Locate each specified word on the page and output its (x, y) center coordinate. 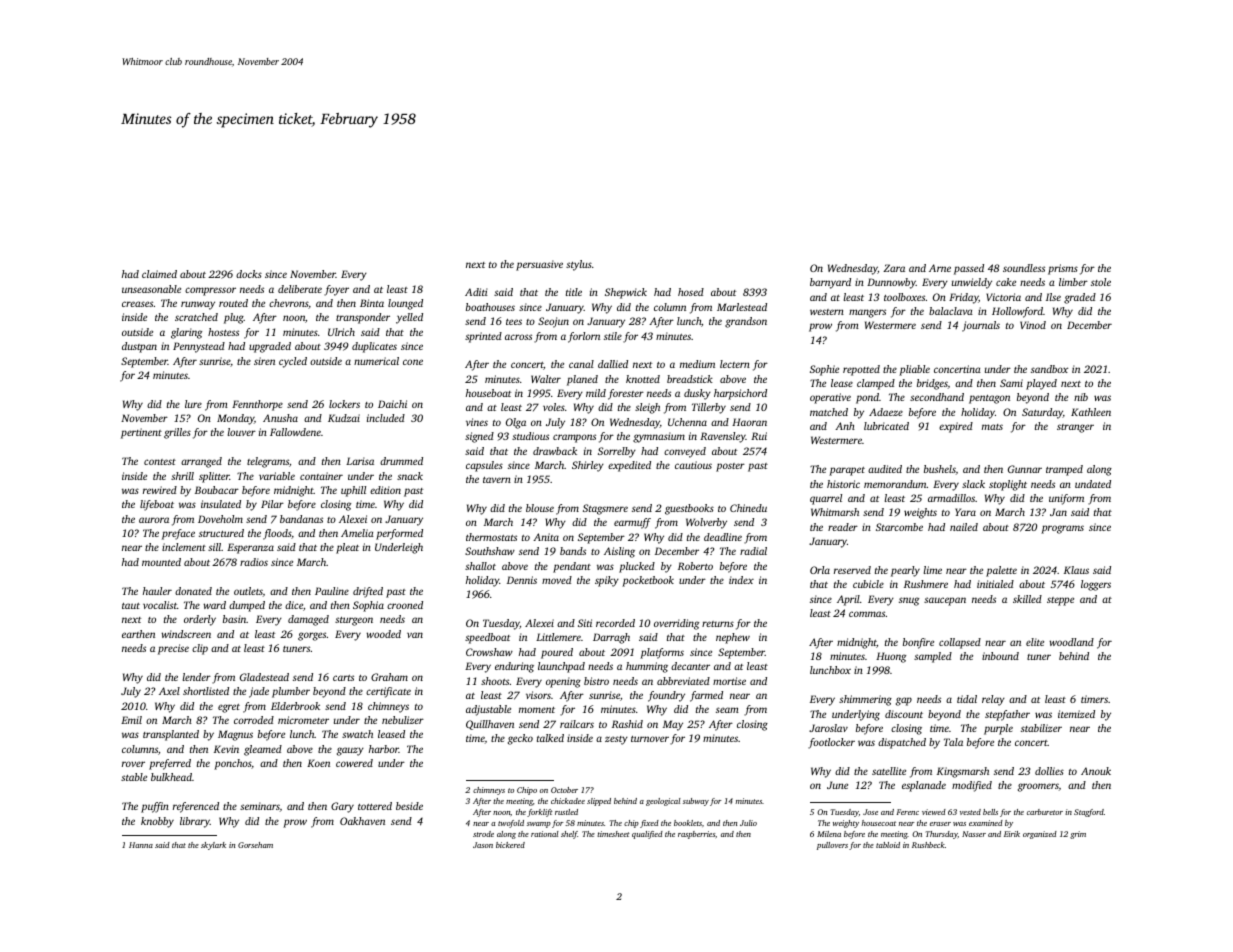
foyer (336, 290)
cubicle (868, 584)
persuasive (539, 265)
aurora (154, 520)
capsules (484, 466)
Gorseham (255, 845)
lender (197, 677)
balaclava (951, 311)
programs (1062, 529)
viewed (934, 812)
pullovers (832, 846)
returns (718, 624)
